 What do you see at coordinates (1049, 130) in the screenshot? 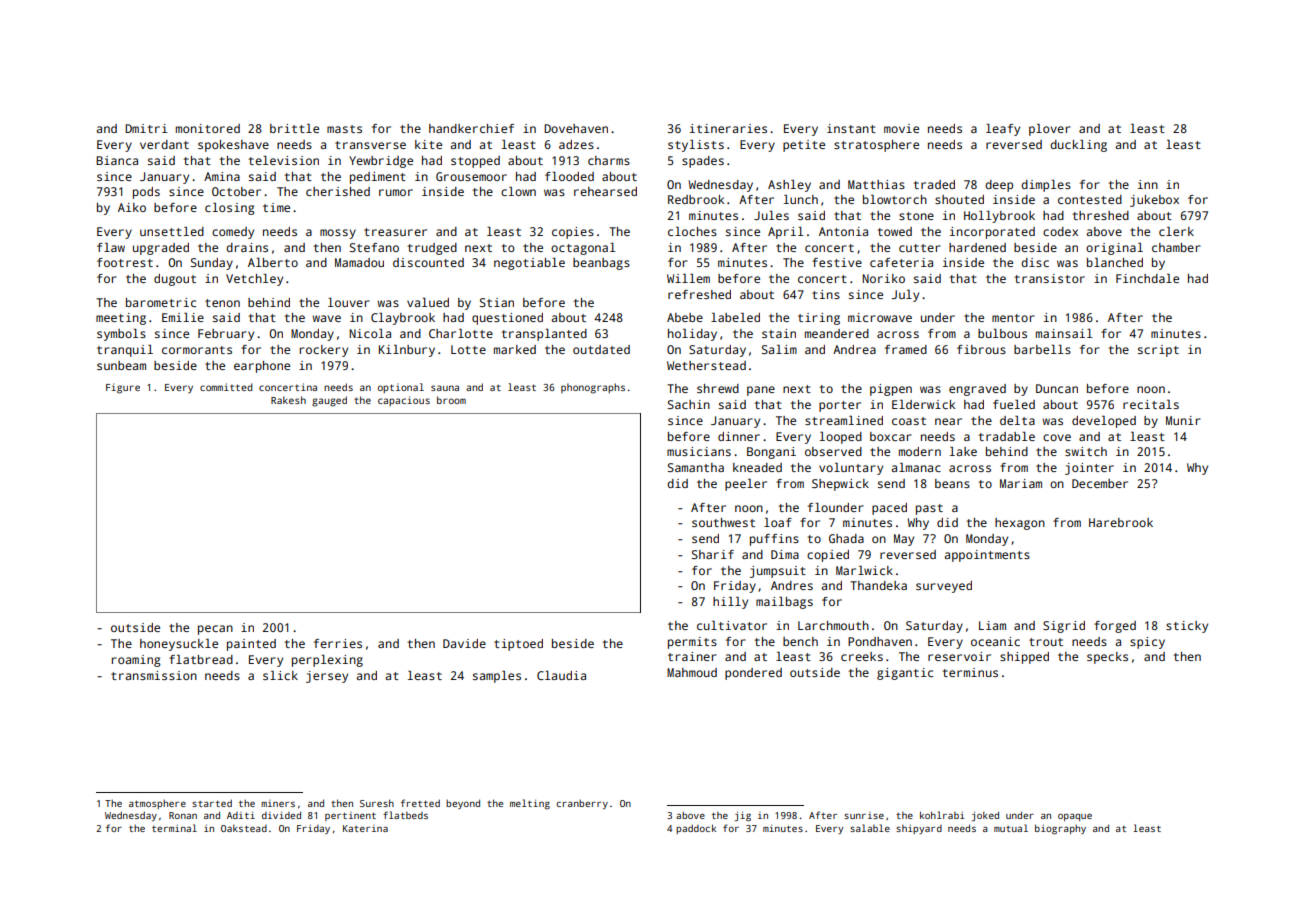
I see `plover` at bounding box center [1049, 130].
